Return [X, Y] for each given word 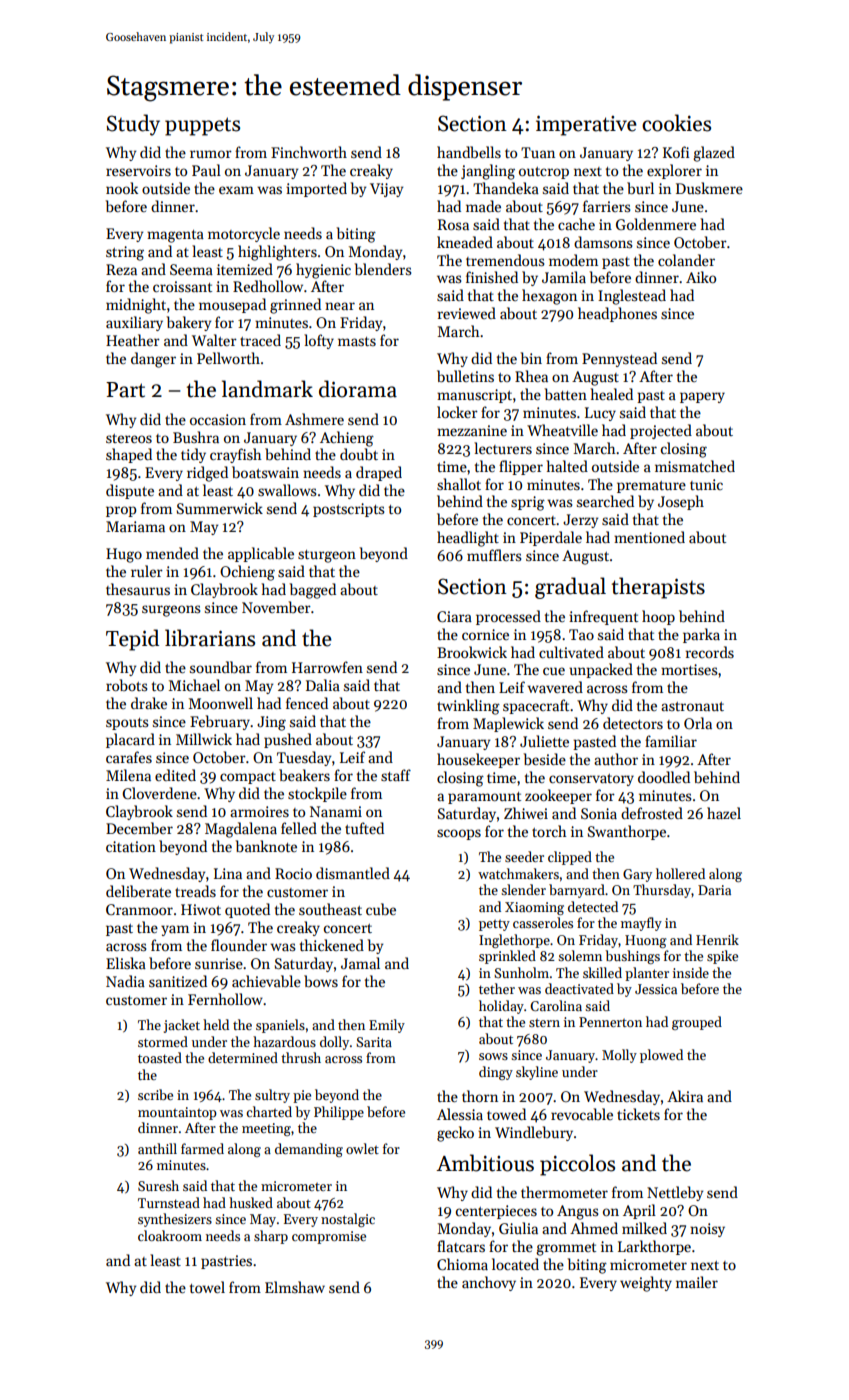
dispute [130, 491]
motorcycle [244, 234]
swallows [287, 490]
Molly [619, 1056]
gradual [570, 588]
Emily [387, 1026]
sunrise [219, 963]
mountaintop [177, 1113]
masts [357, 341]
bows [321, 981]
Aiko [701, 277]
